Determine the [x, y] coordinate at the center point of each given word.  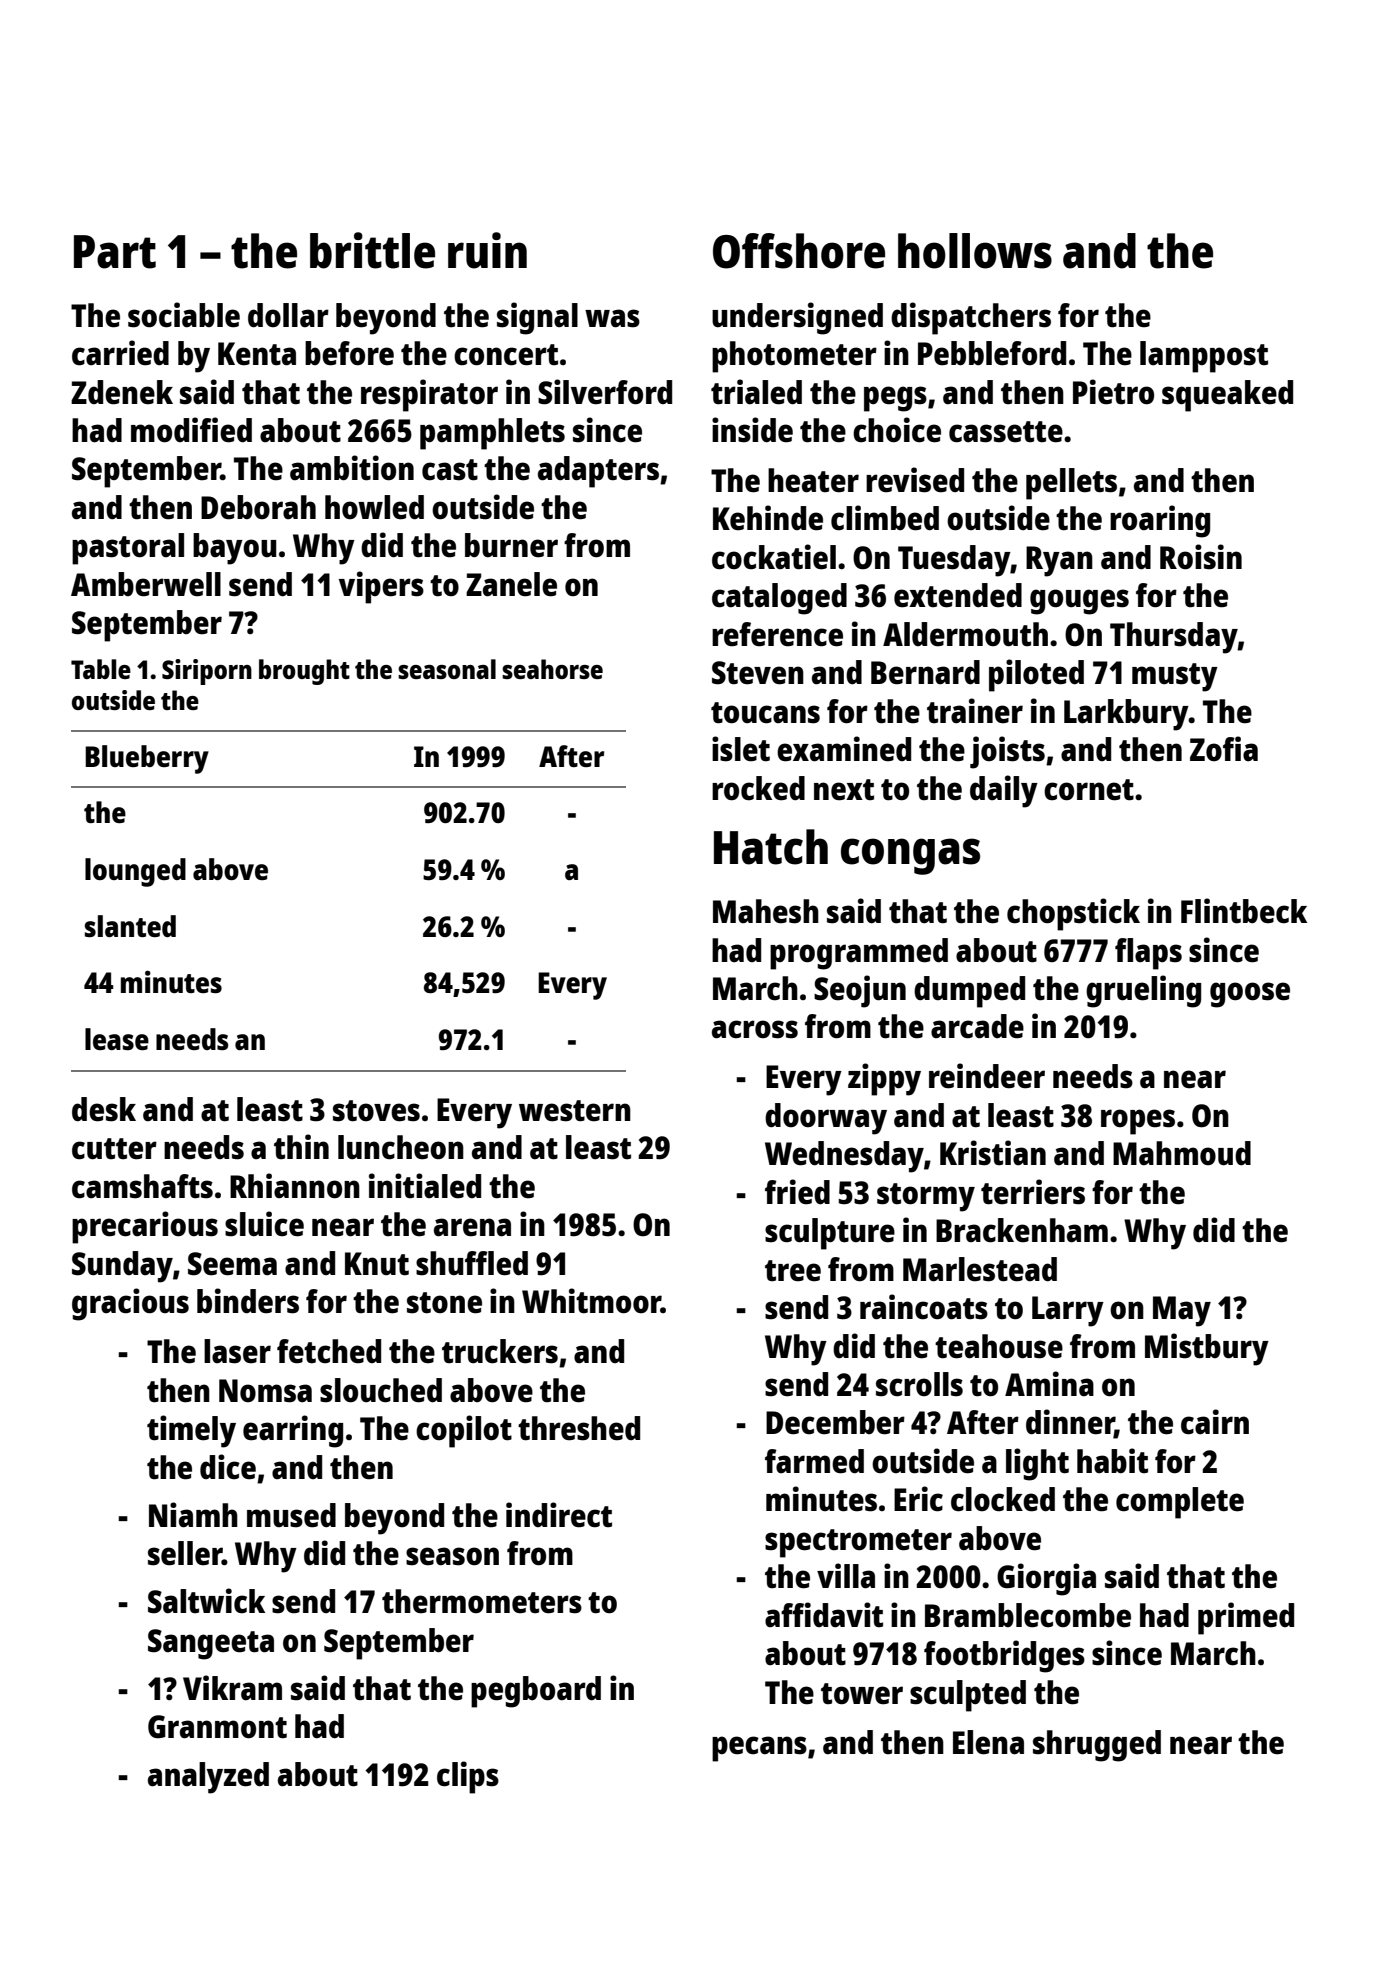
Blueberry [147, 759]
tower [862, 1694]
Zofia [1224, 748]
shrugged [1097, 1746]
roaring [1160, 521]
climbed [885, 518]
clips [468, 1777]
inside [752, 430]
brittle [372, 250]
